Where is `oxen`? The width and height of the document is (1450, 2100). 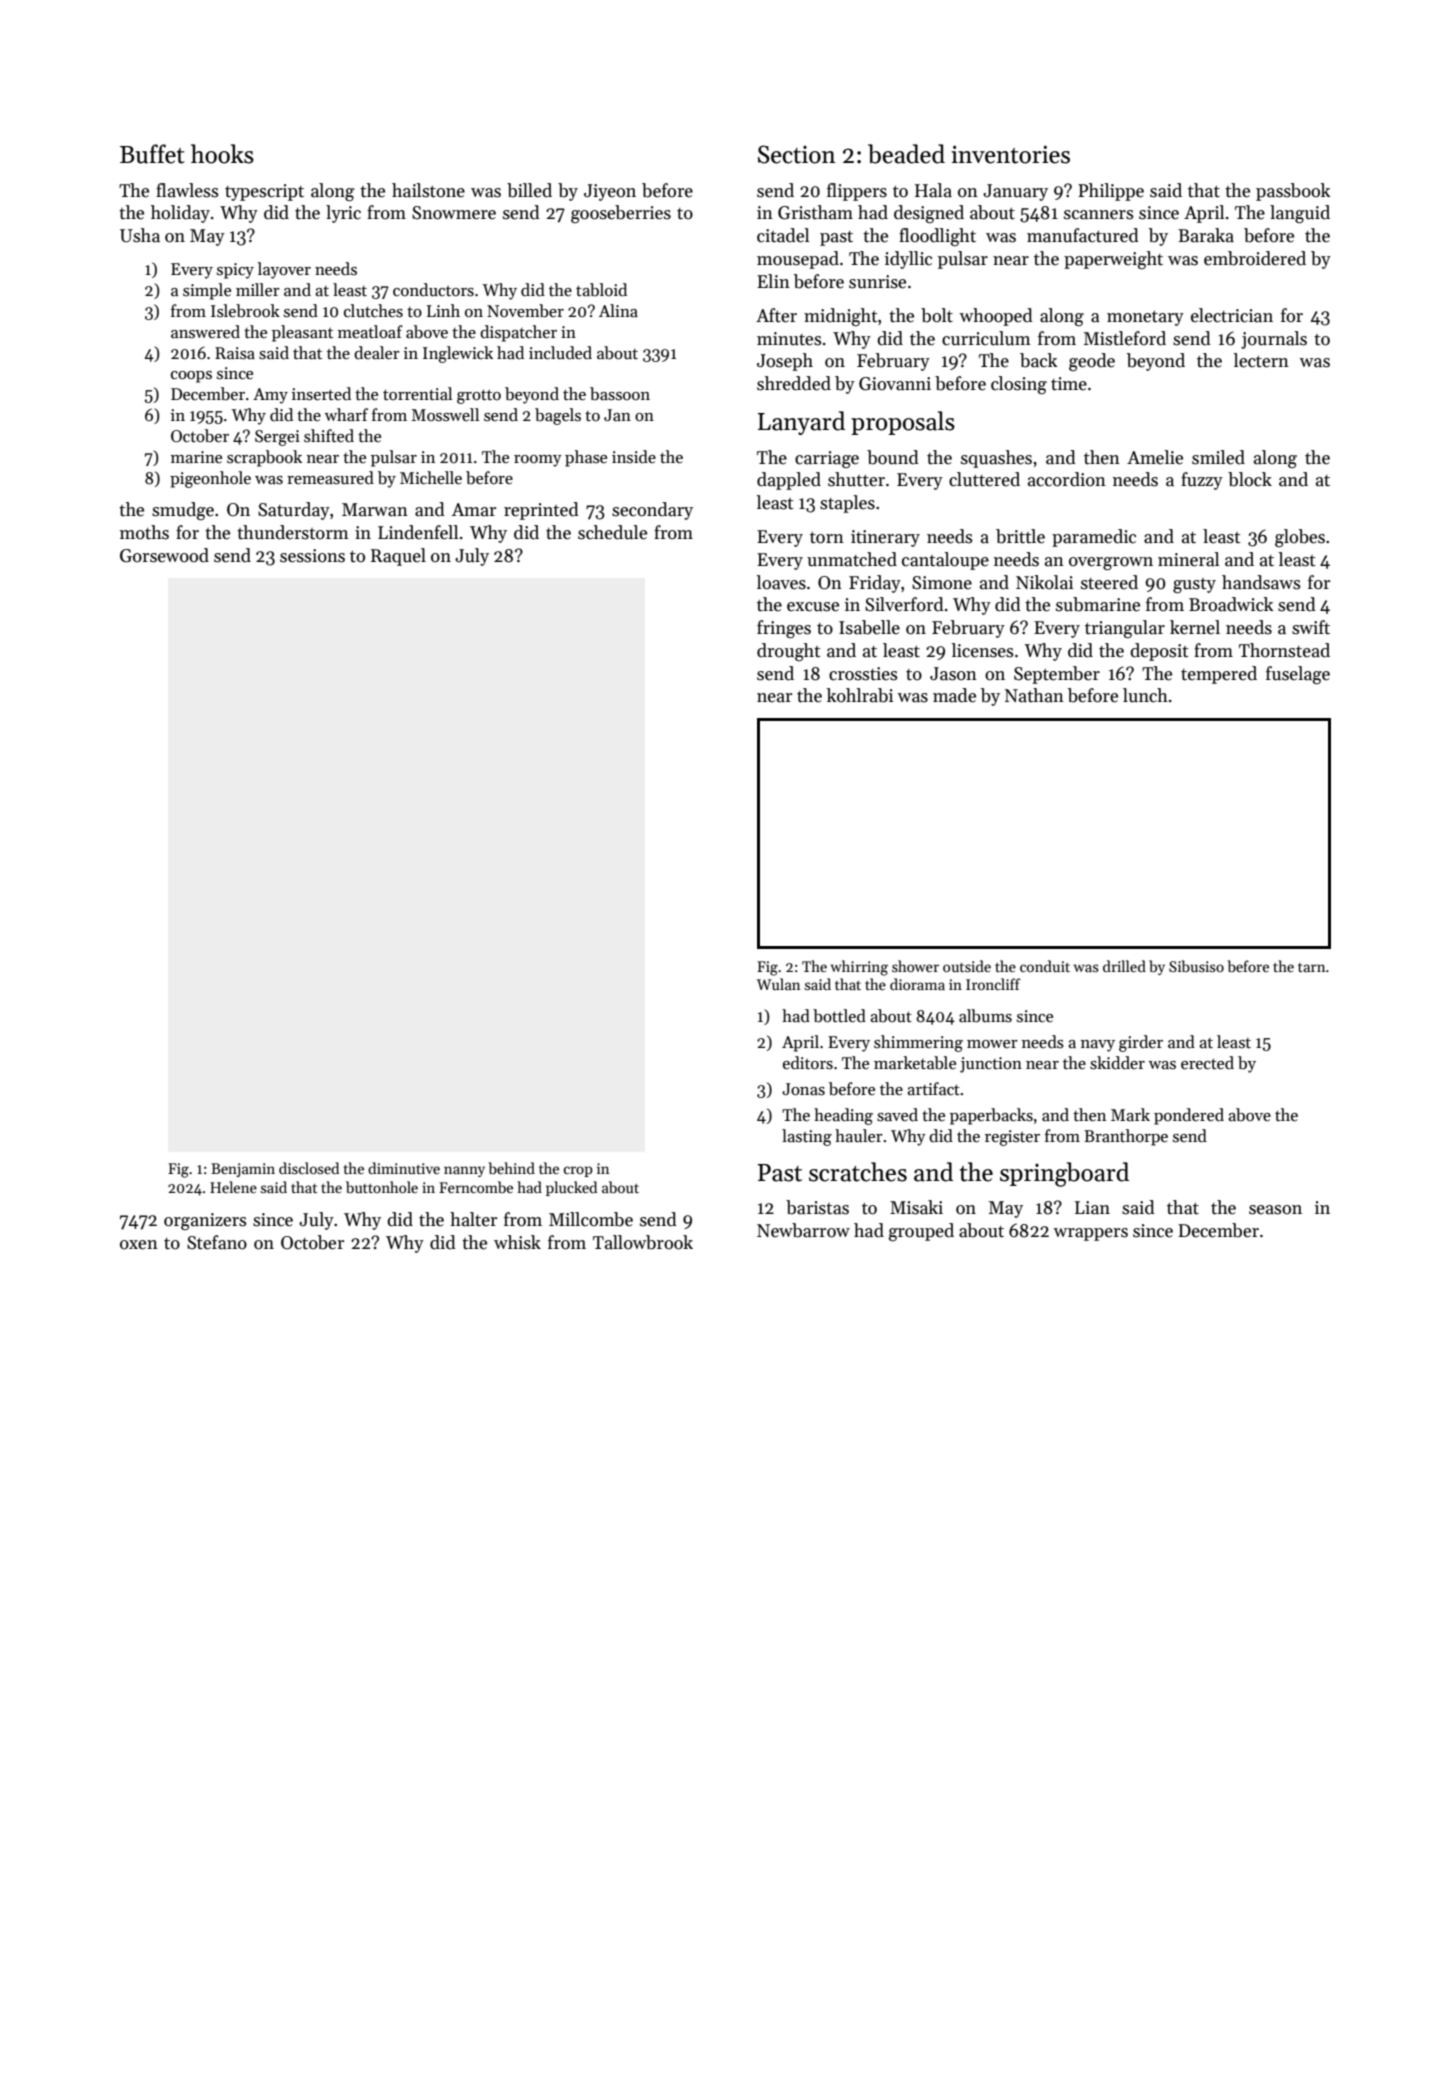
oxen is located at coordinates (139, 1245).
